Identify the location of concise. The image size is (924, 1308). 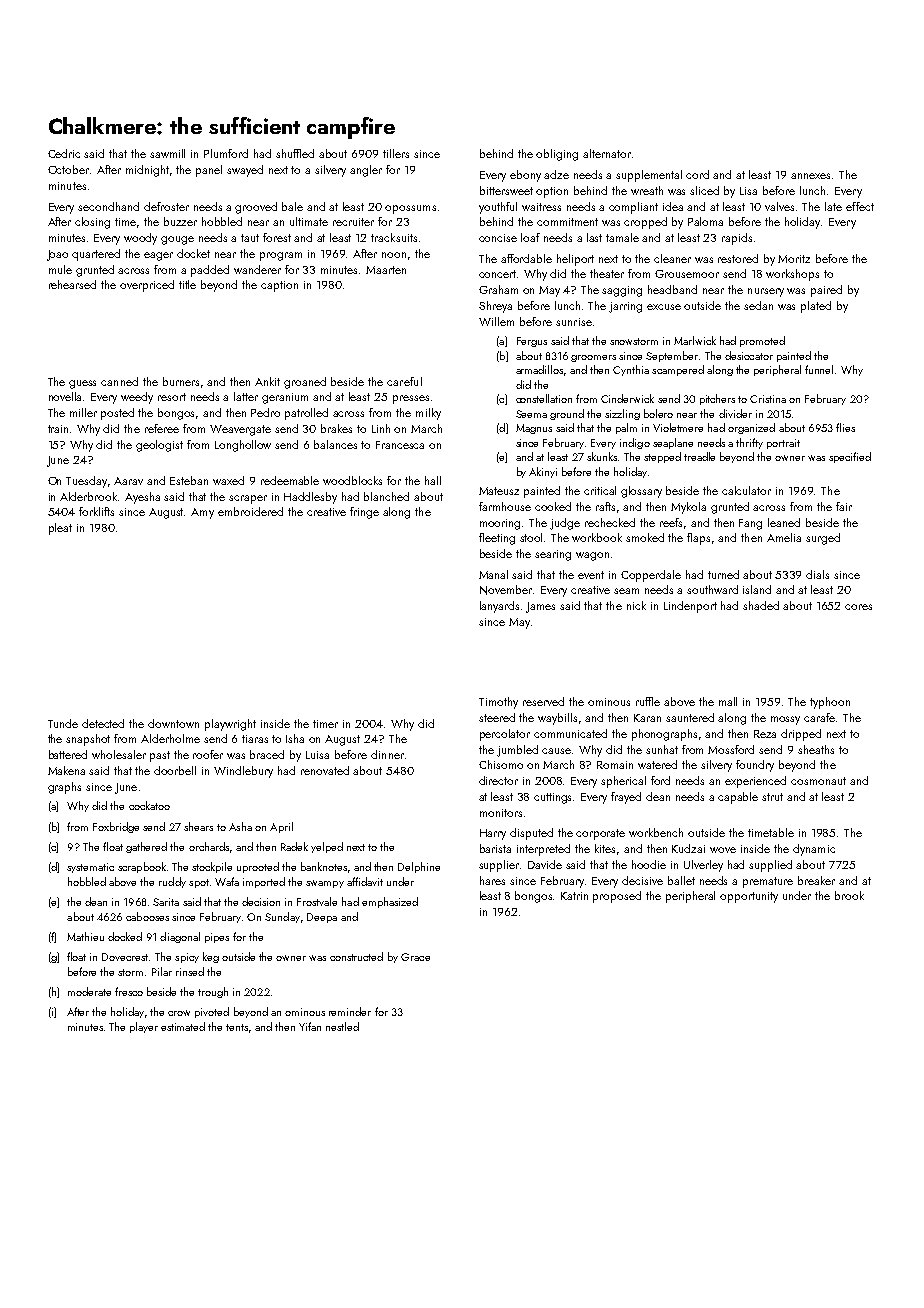
(498, 238).
